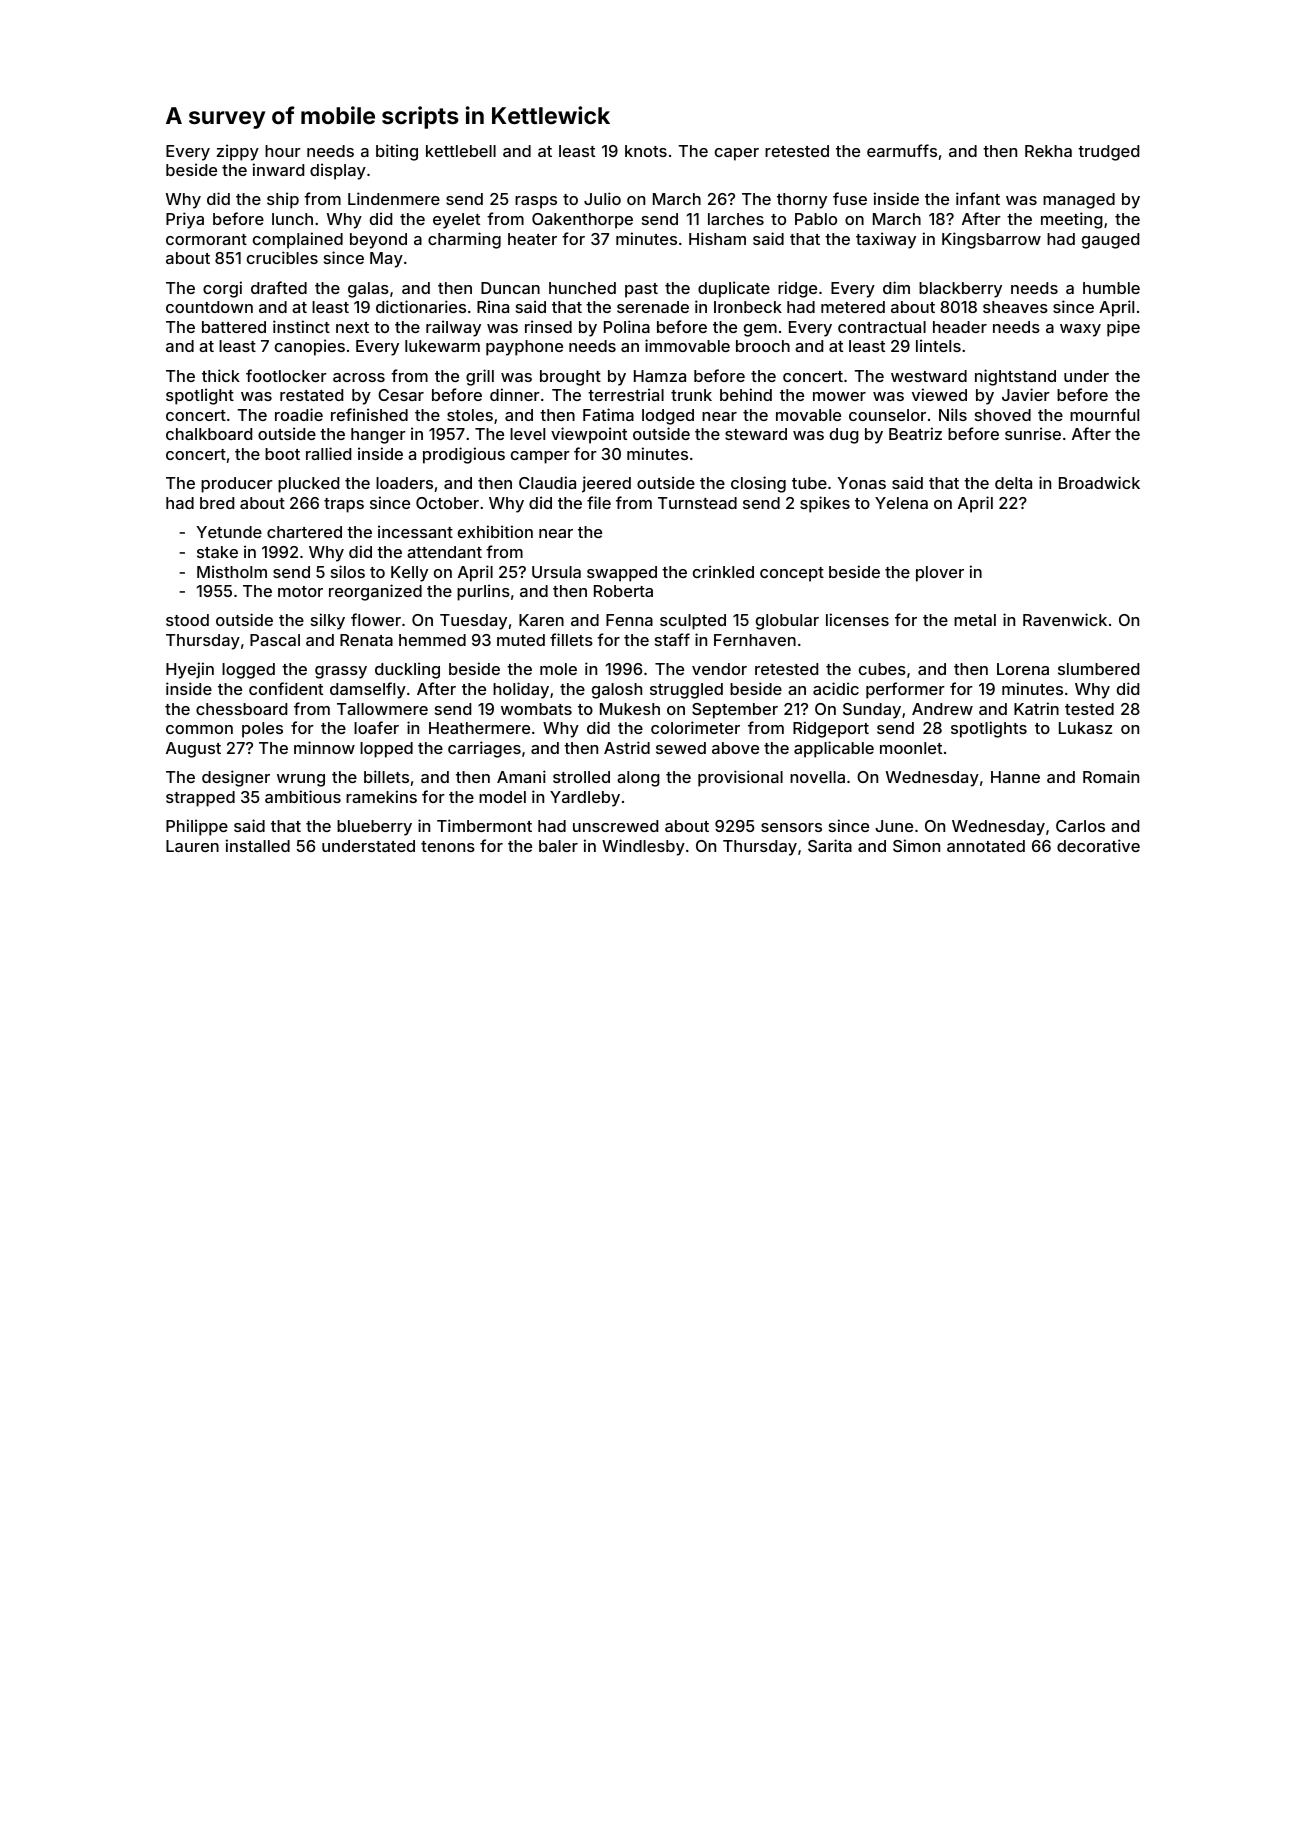 This screenshot has height=1847, width=1306. I want to click on Lorena, so click(1023, 669).
